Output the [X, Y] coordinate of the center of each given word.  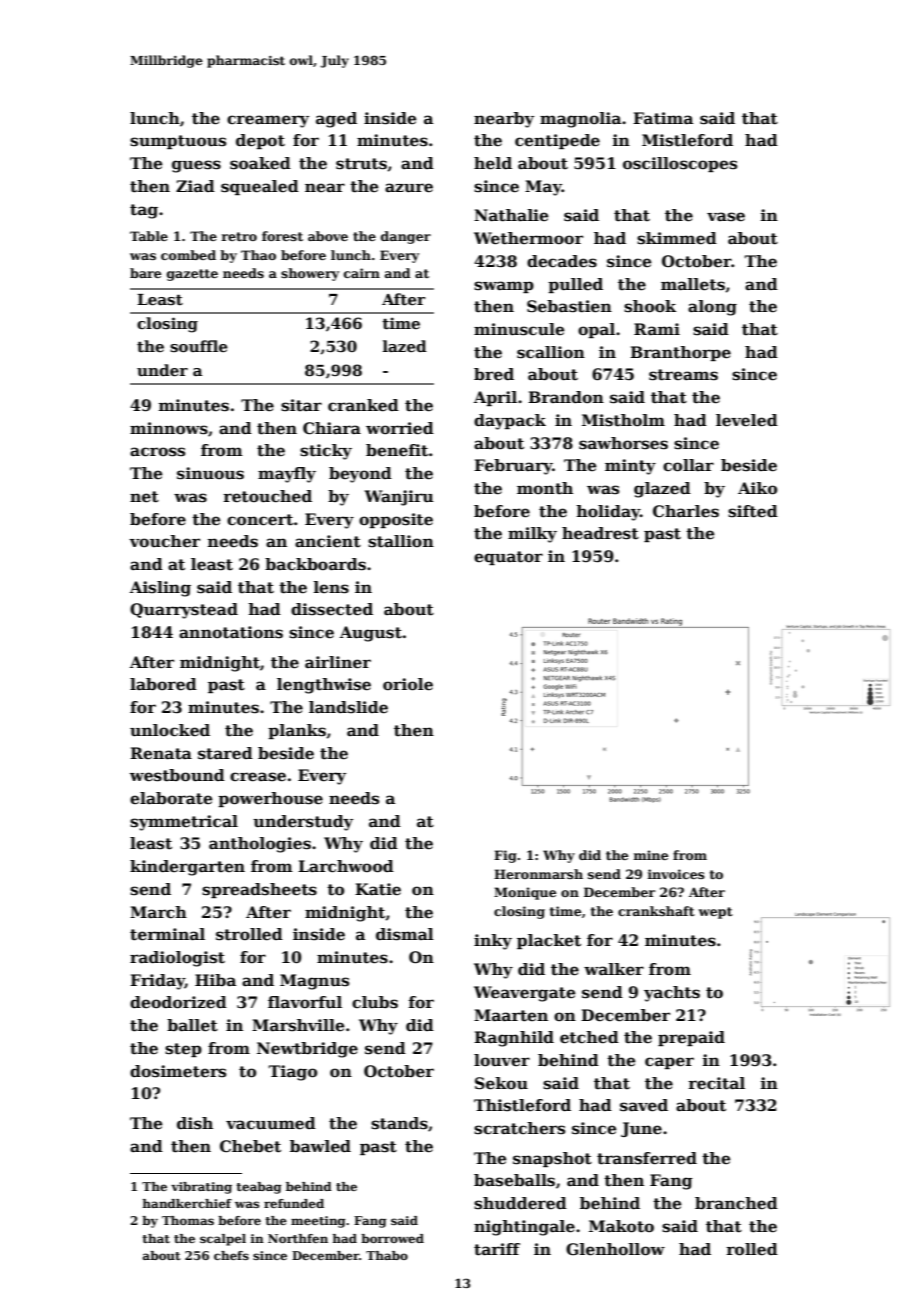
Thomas [188, 1220]
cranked [363, 405]
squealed [260, 187]
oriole [408, 684]
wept [715, 913]
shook [650, 306]
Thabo [387, 1255]
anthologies [260, 845]
